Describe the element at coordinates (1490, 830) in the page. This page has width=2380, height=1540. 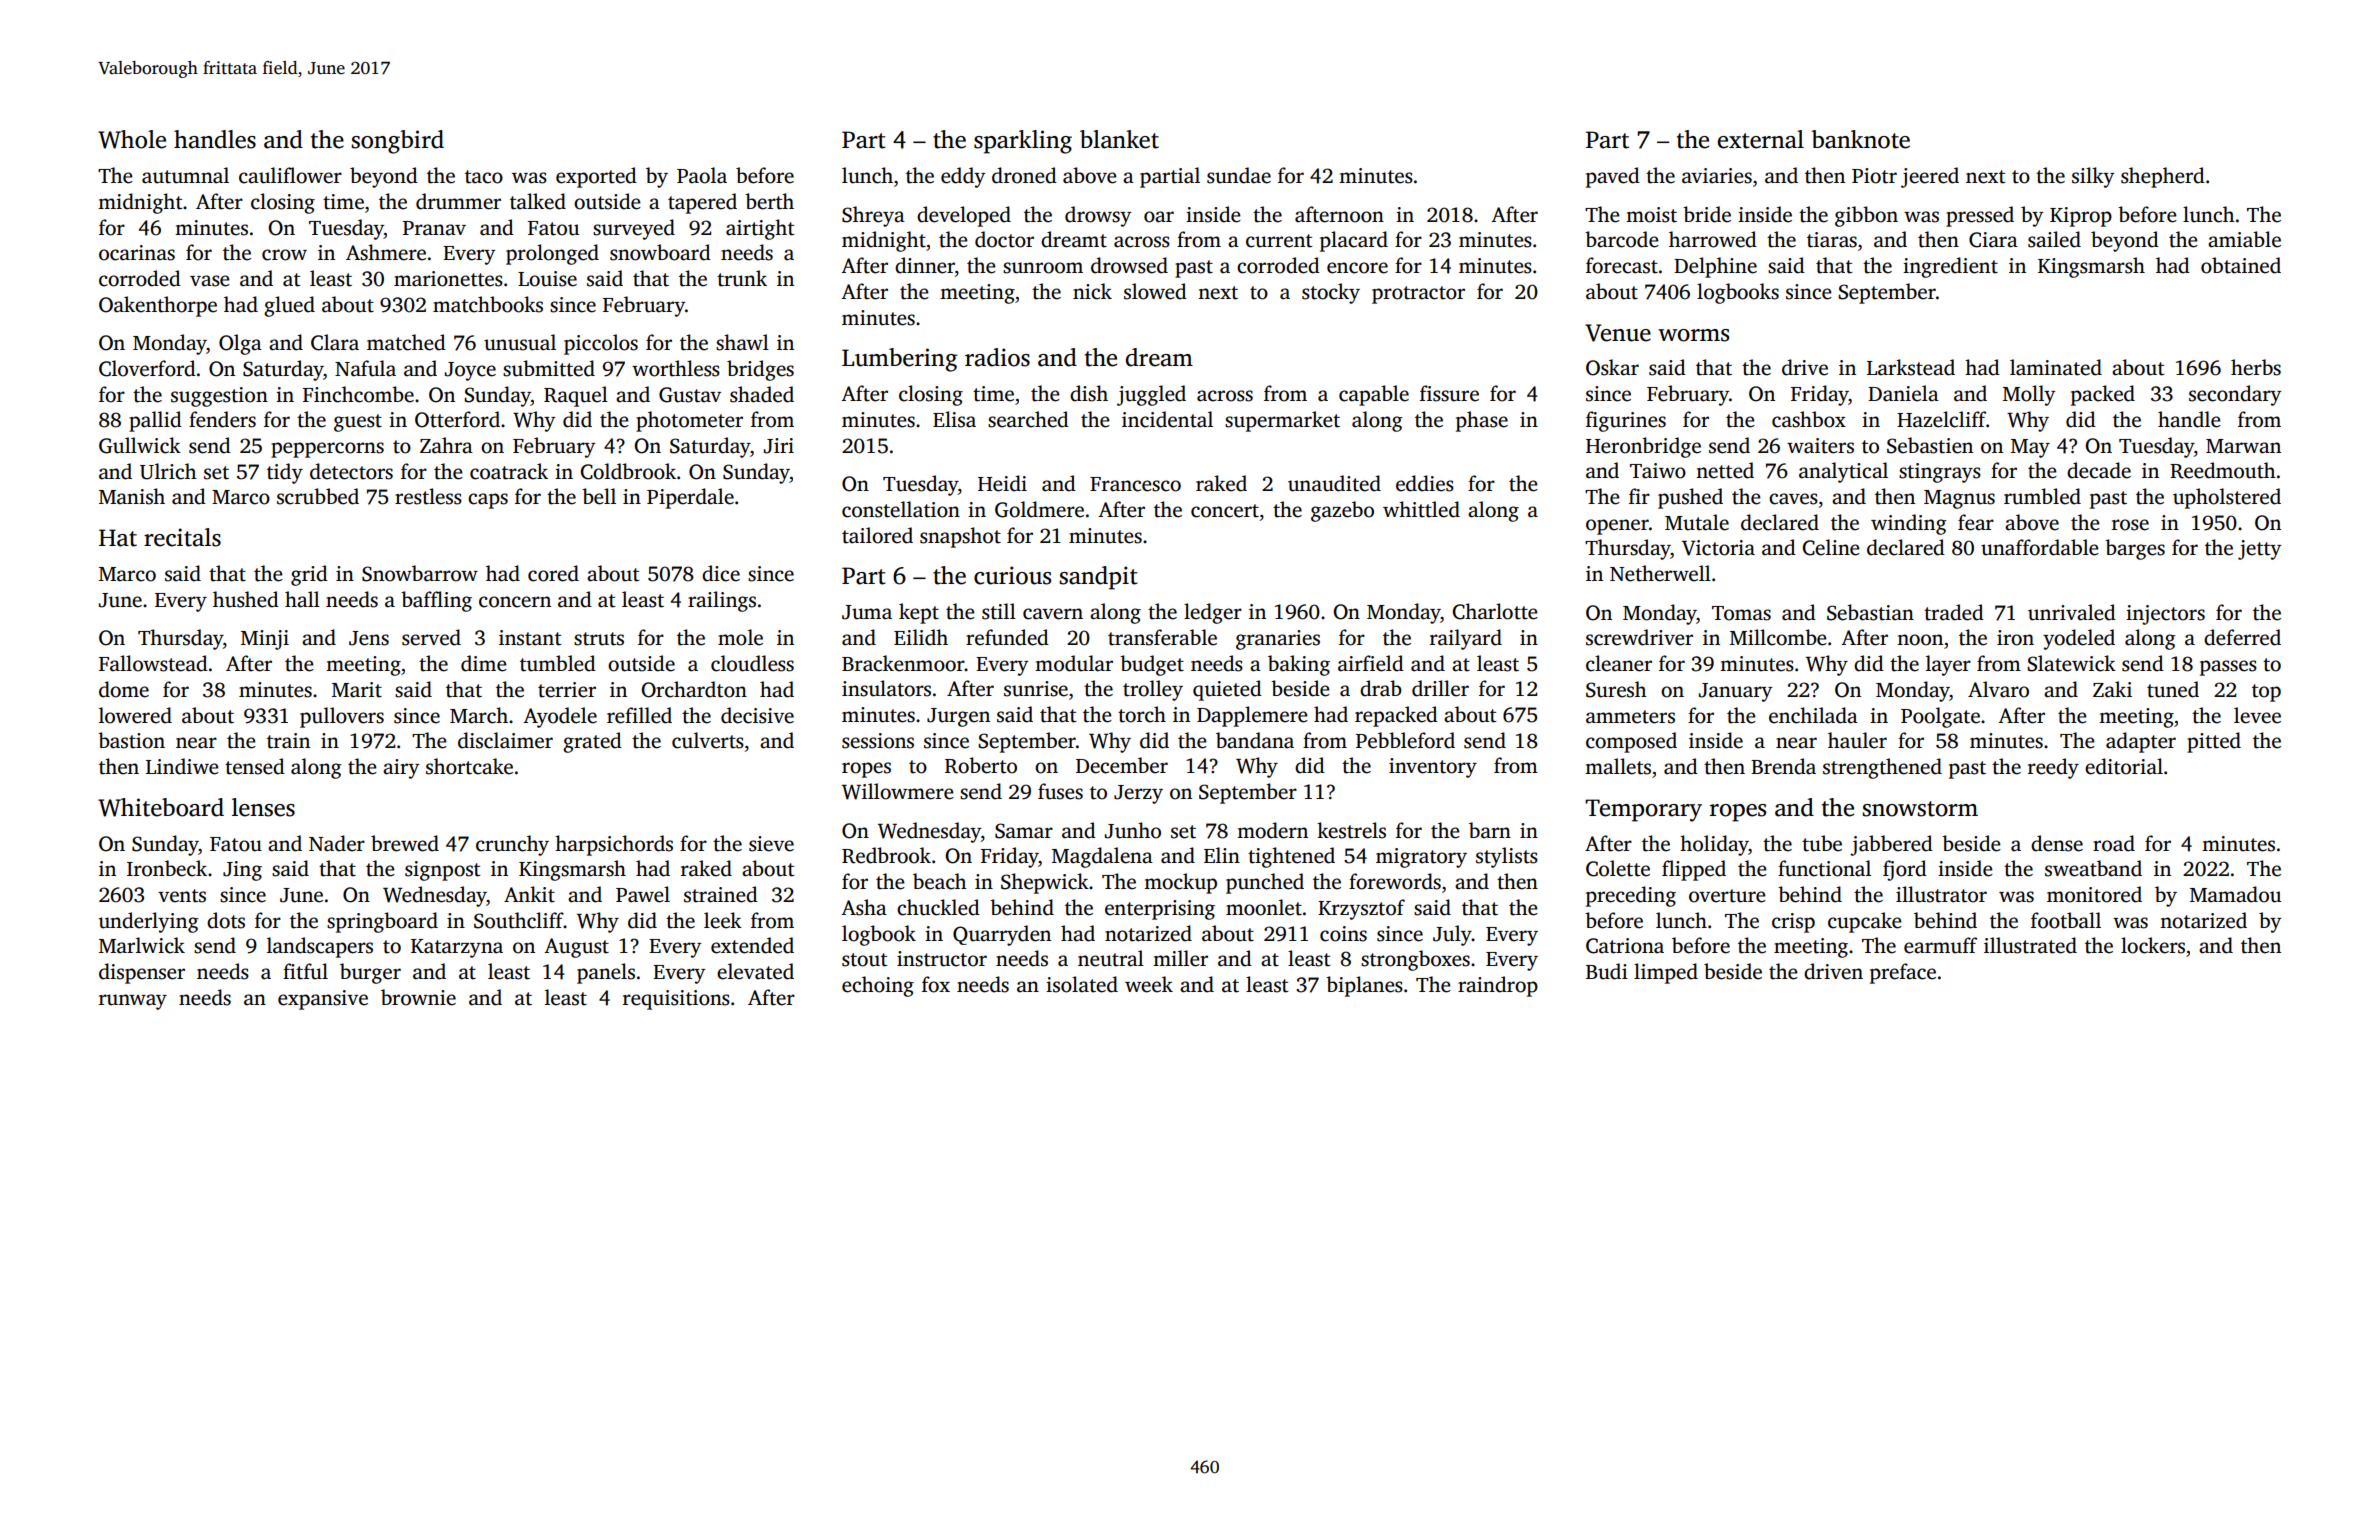
I see `barn` at that location.
